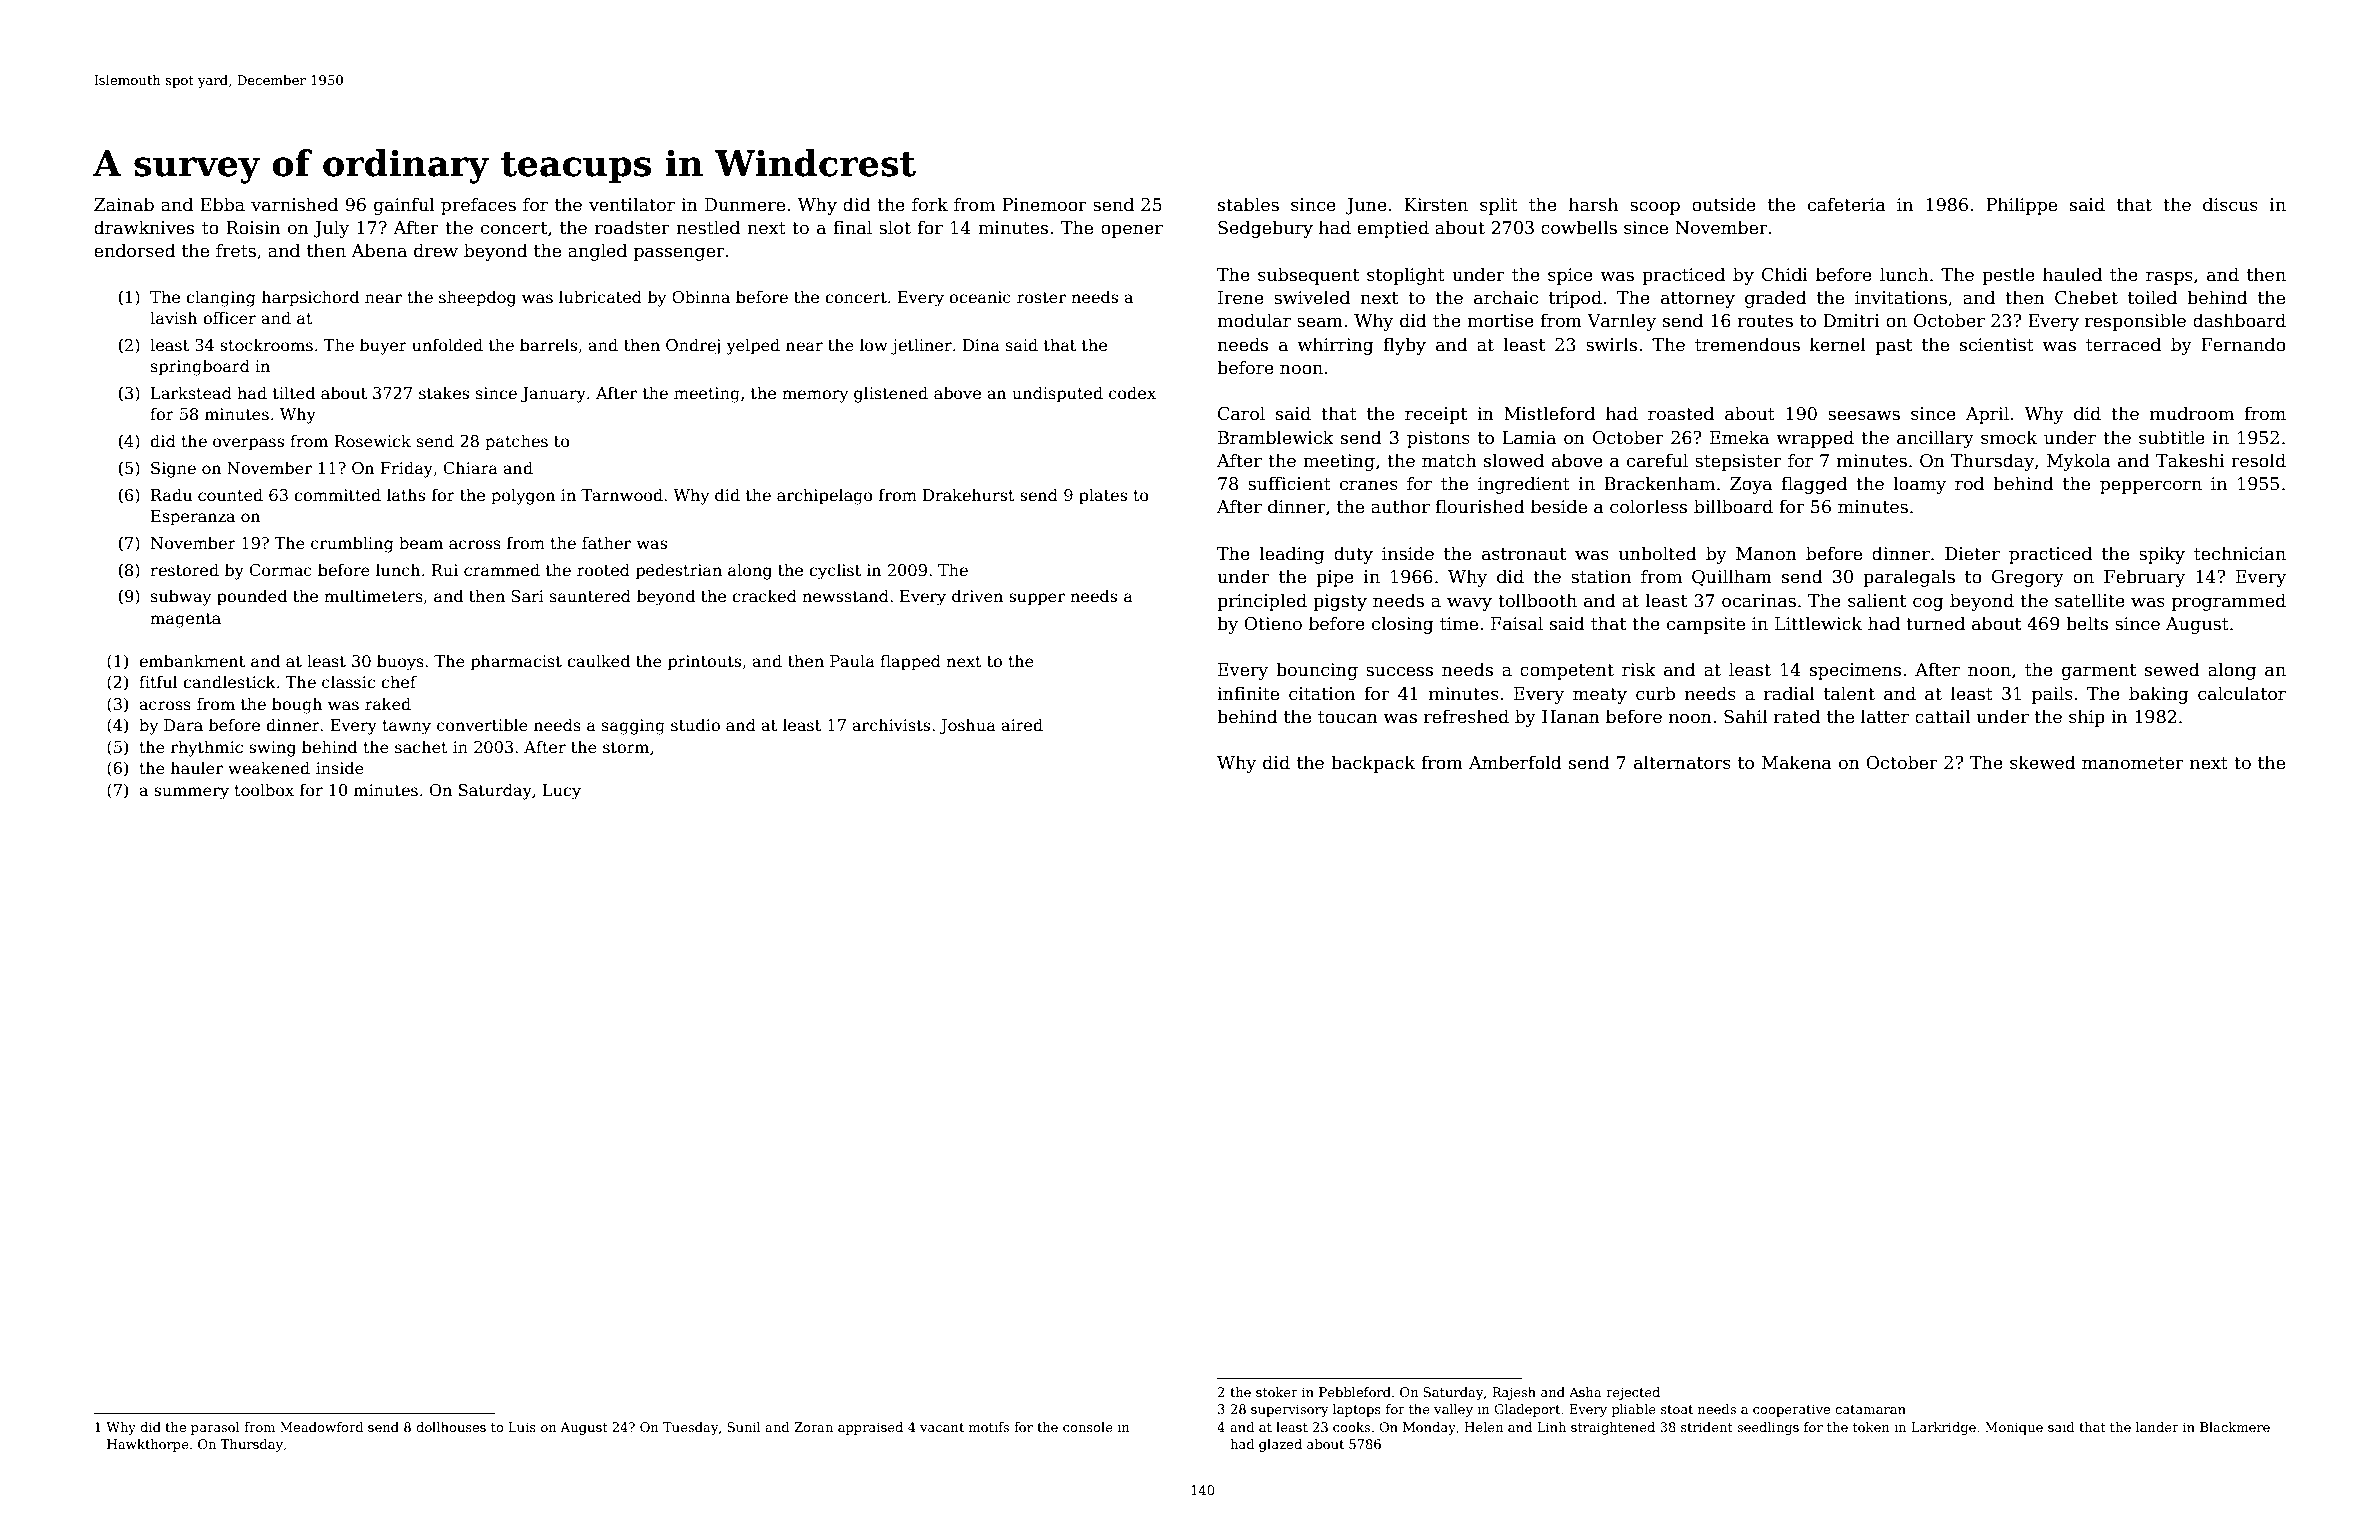 The width and height of the image is (2380, 1540). What do you see at coordinates (813, 1427) in the image?
I see `Zoran` at bounding box center [813, 1427].
